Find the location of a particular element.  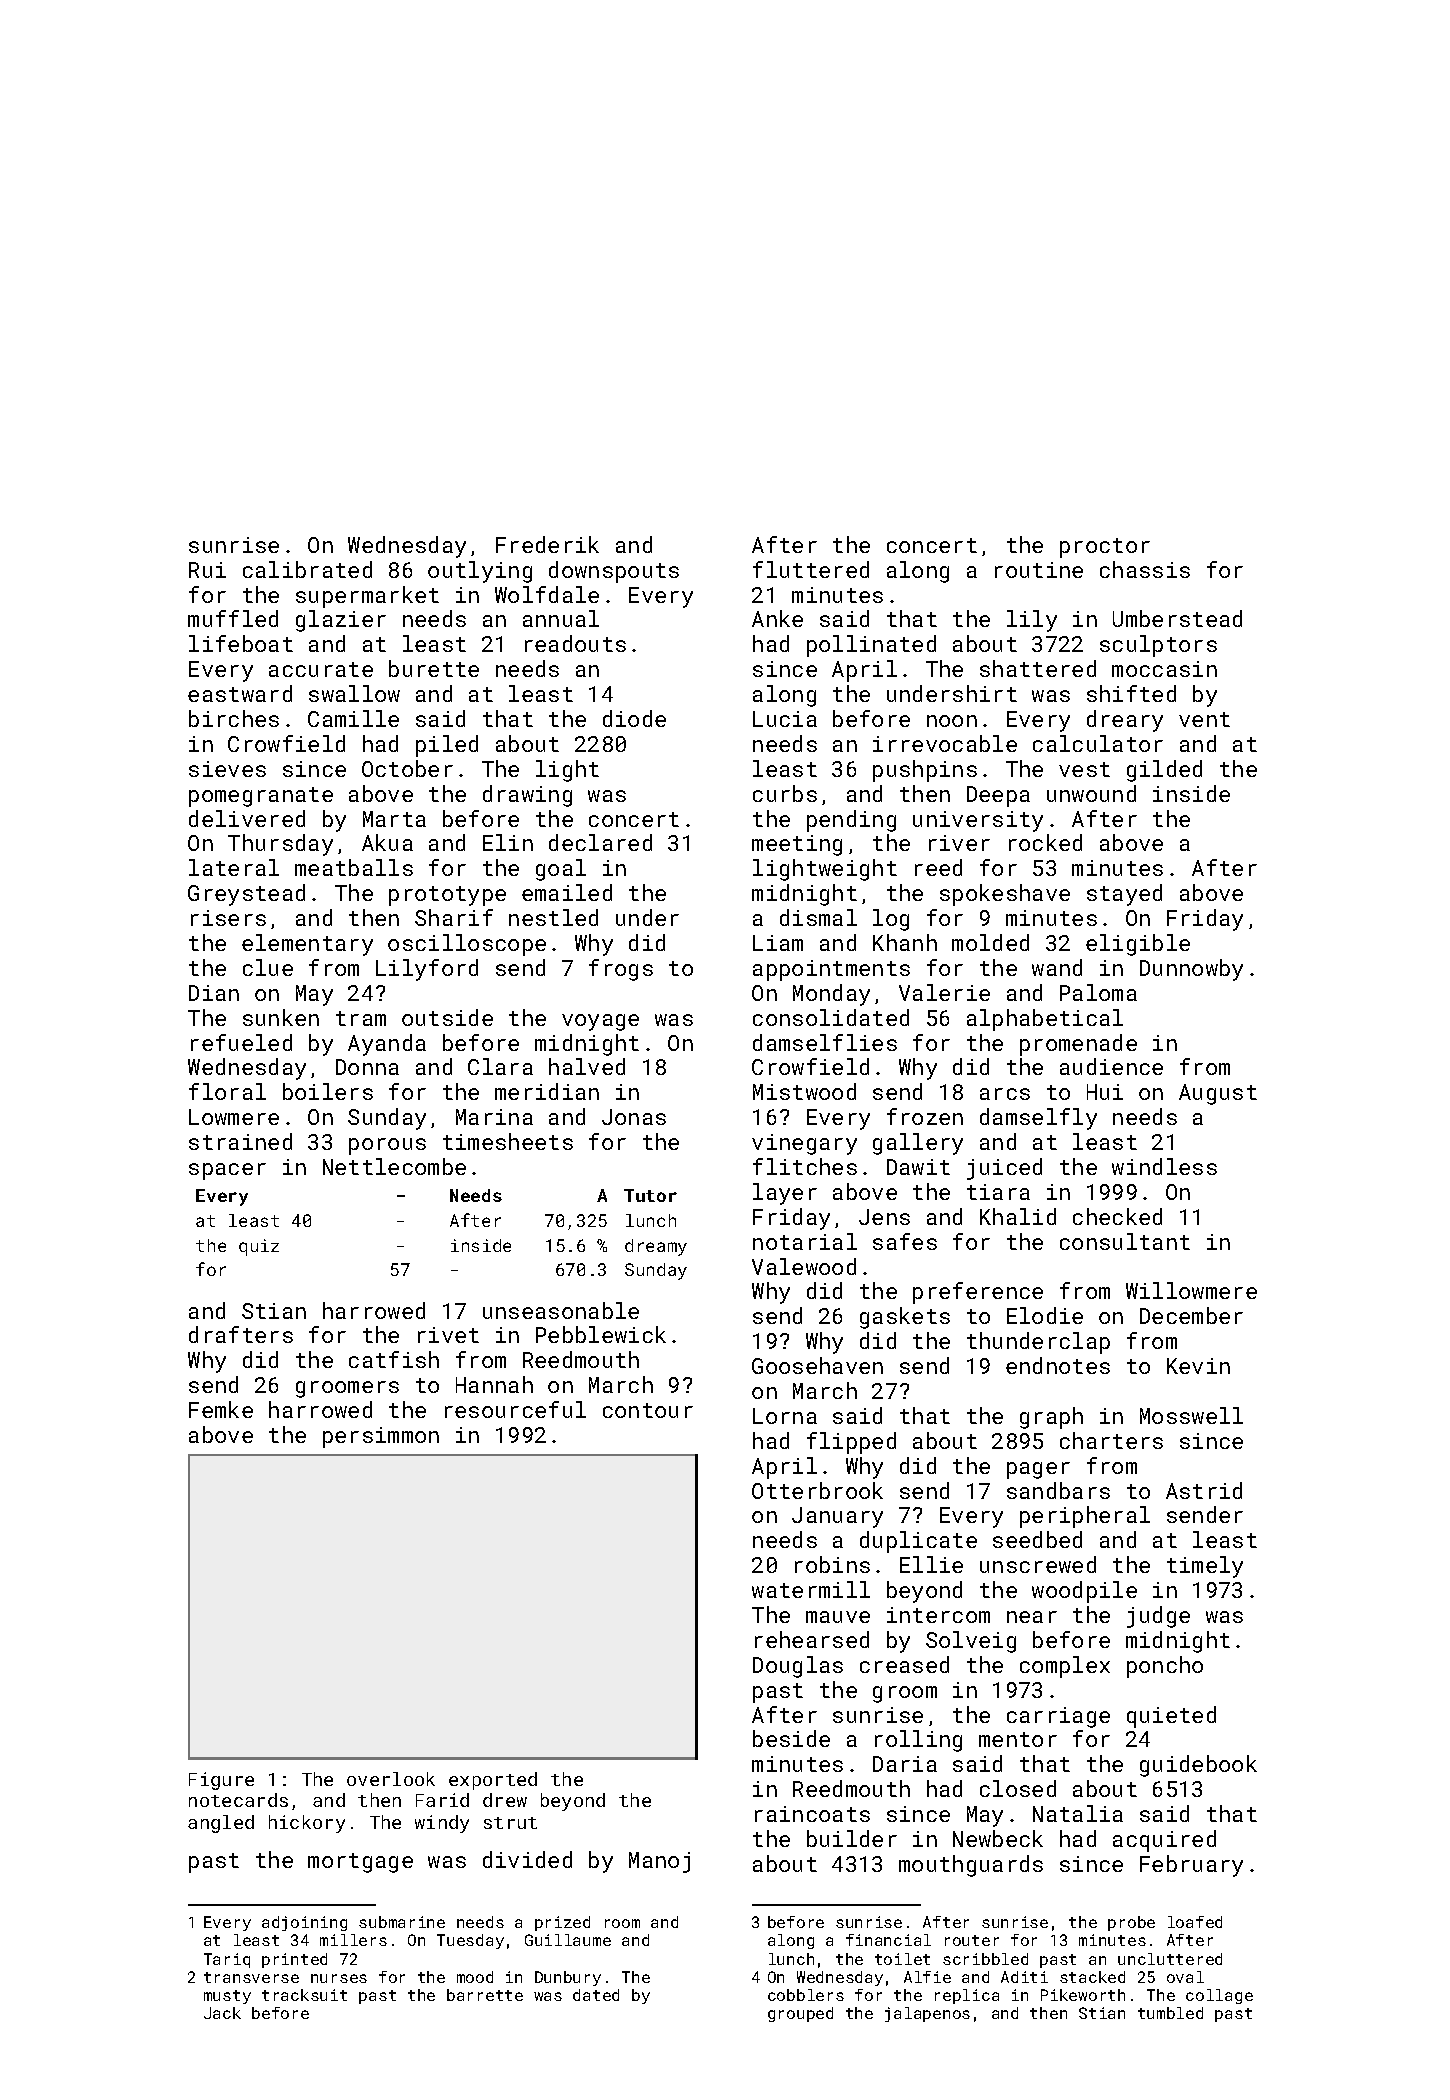

angled is located at coordinates (221, 1824).
